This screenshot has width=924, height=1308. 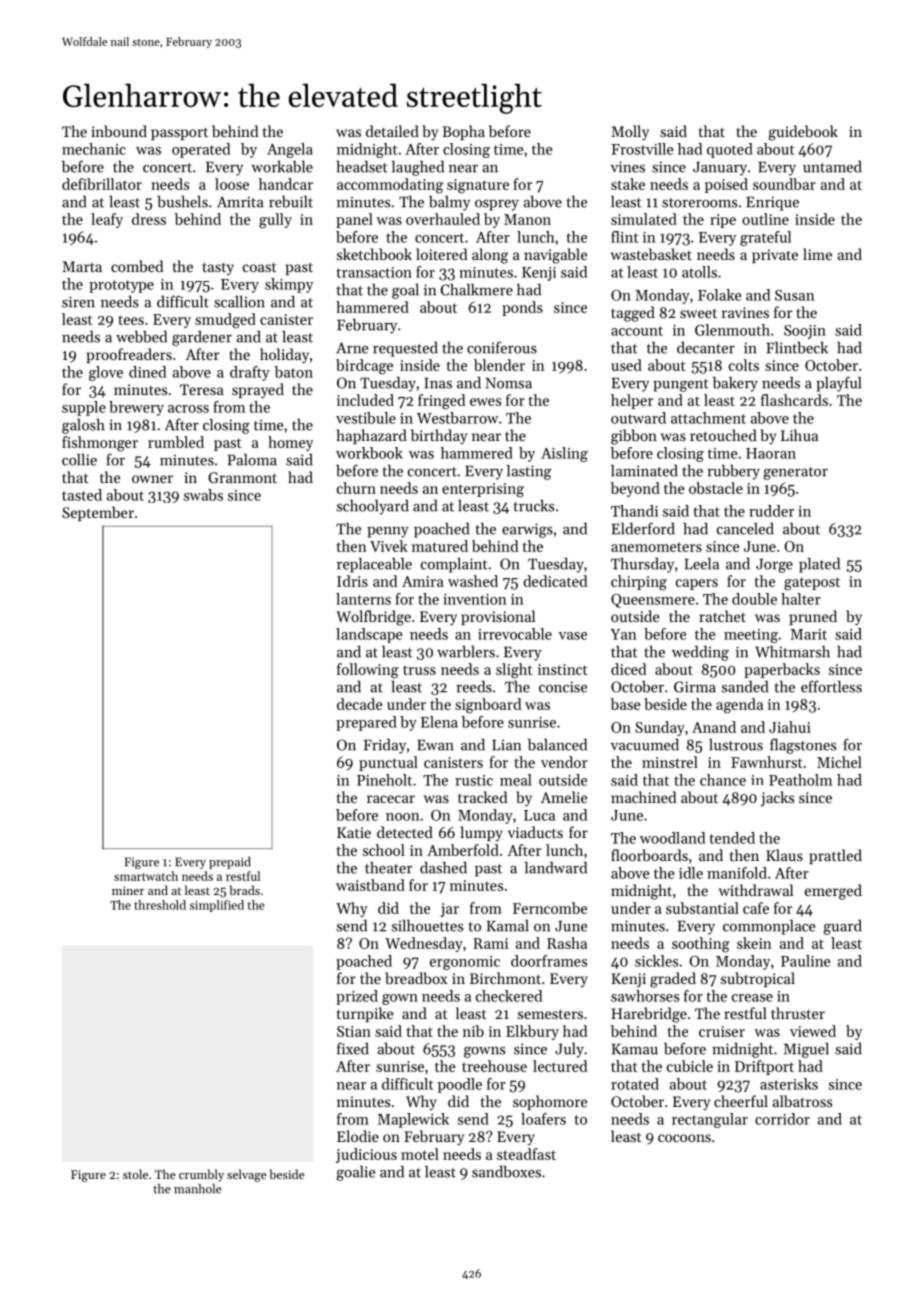 What do you see at coordinates (198, 1189) in the screenshot?
I see `manhole` at bounding box center [198, 1189].
